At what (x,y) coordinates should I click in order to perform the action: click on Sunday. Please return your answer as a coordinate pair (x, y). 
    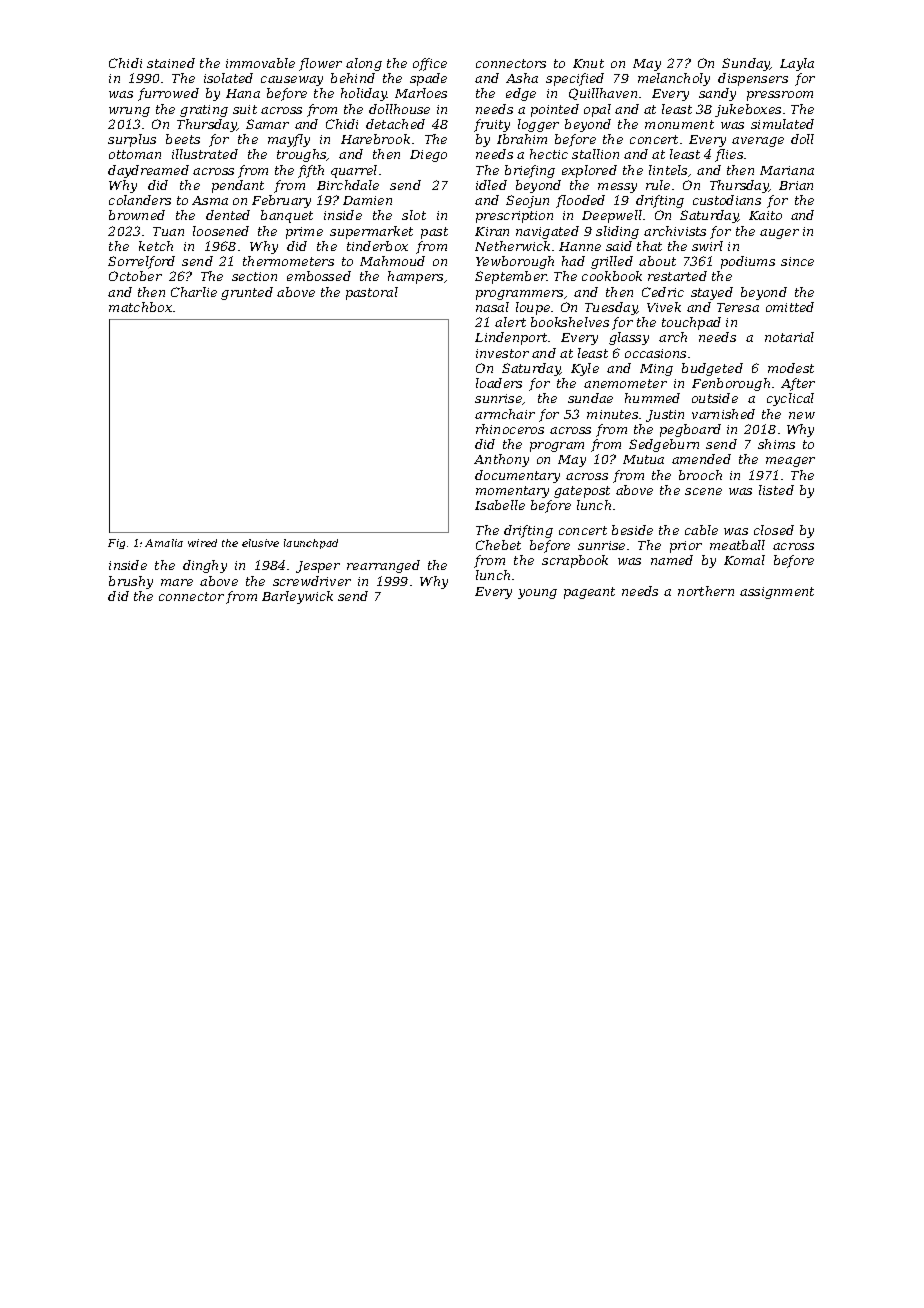
    Looking at the image, I should click on (746, 64).
